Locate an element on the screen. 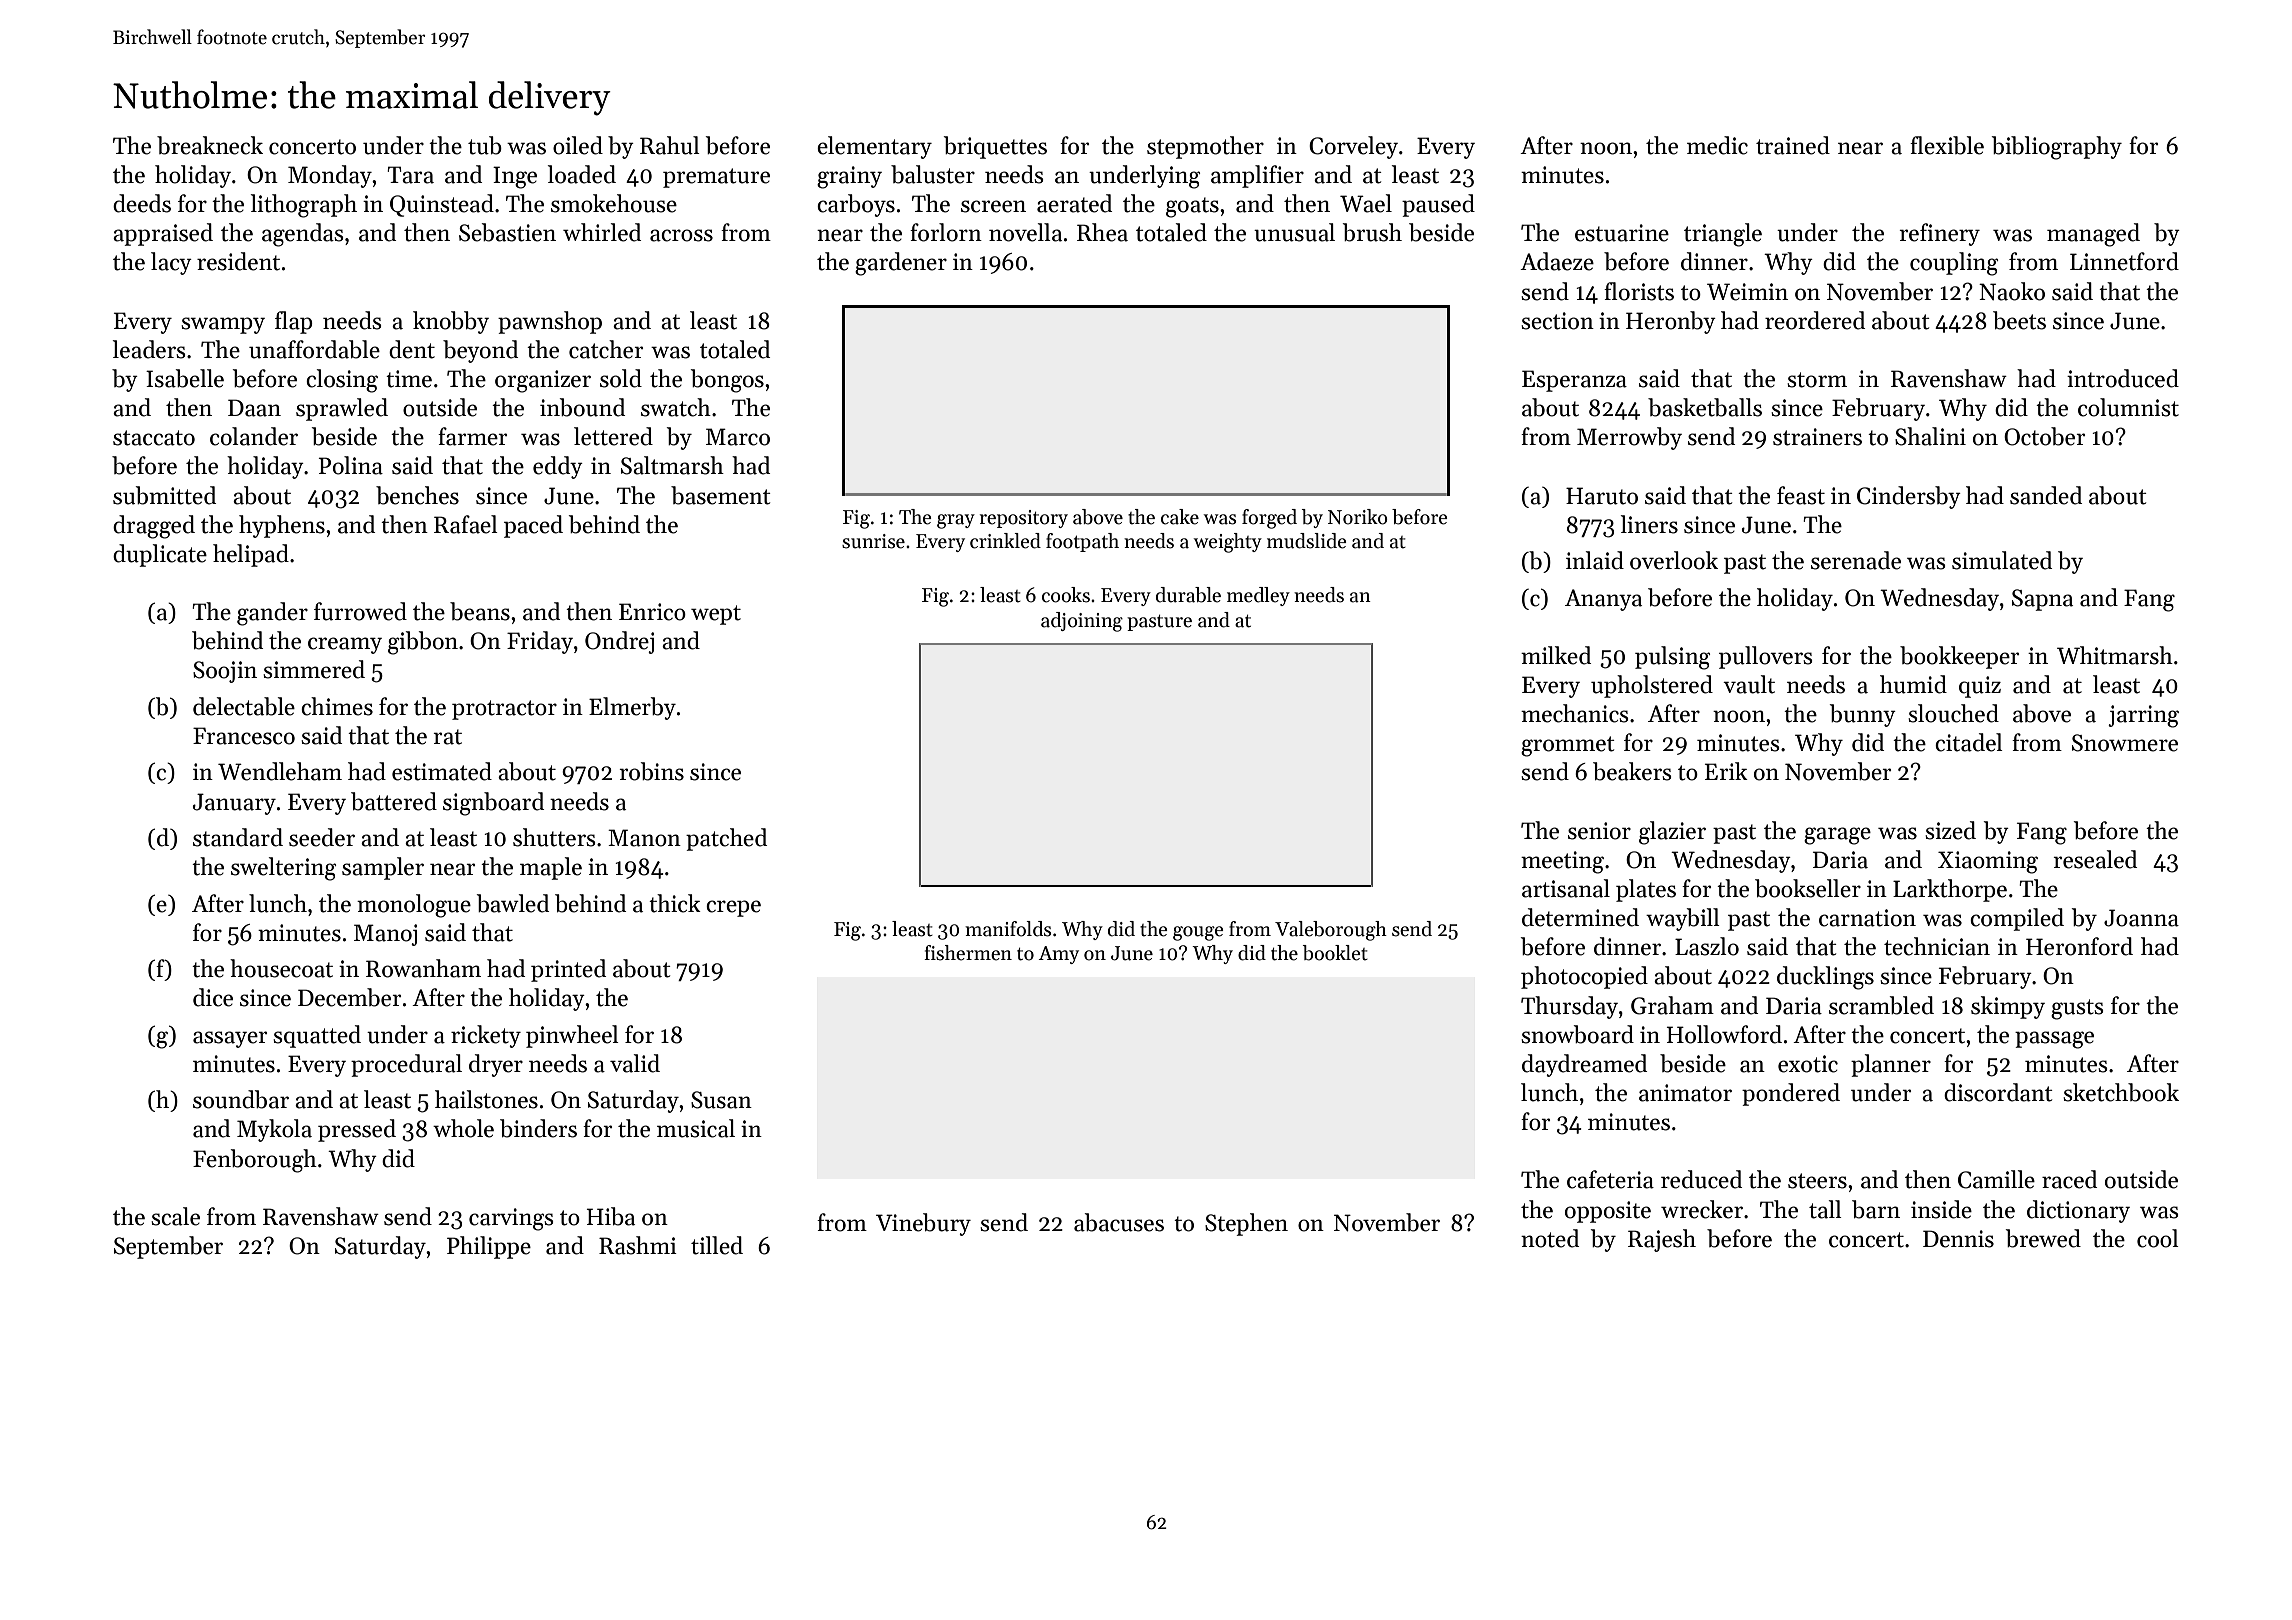 This screenshot has height=1620, width=2292. robins is located at coordinates (652, 771).
